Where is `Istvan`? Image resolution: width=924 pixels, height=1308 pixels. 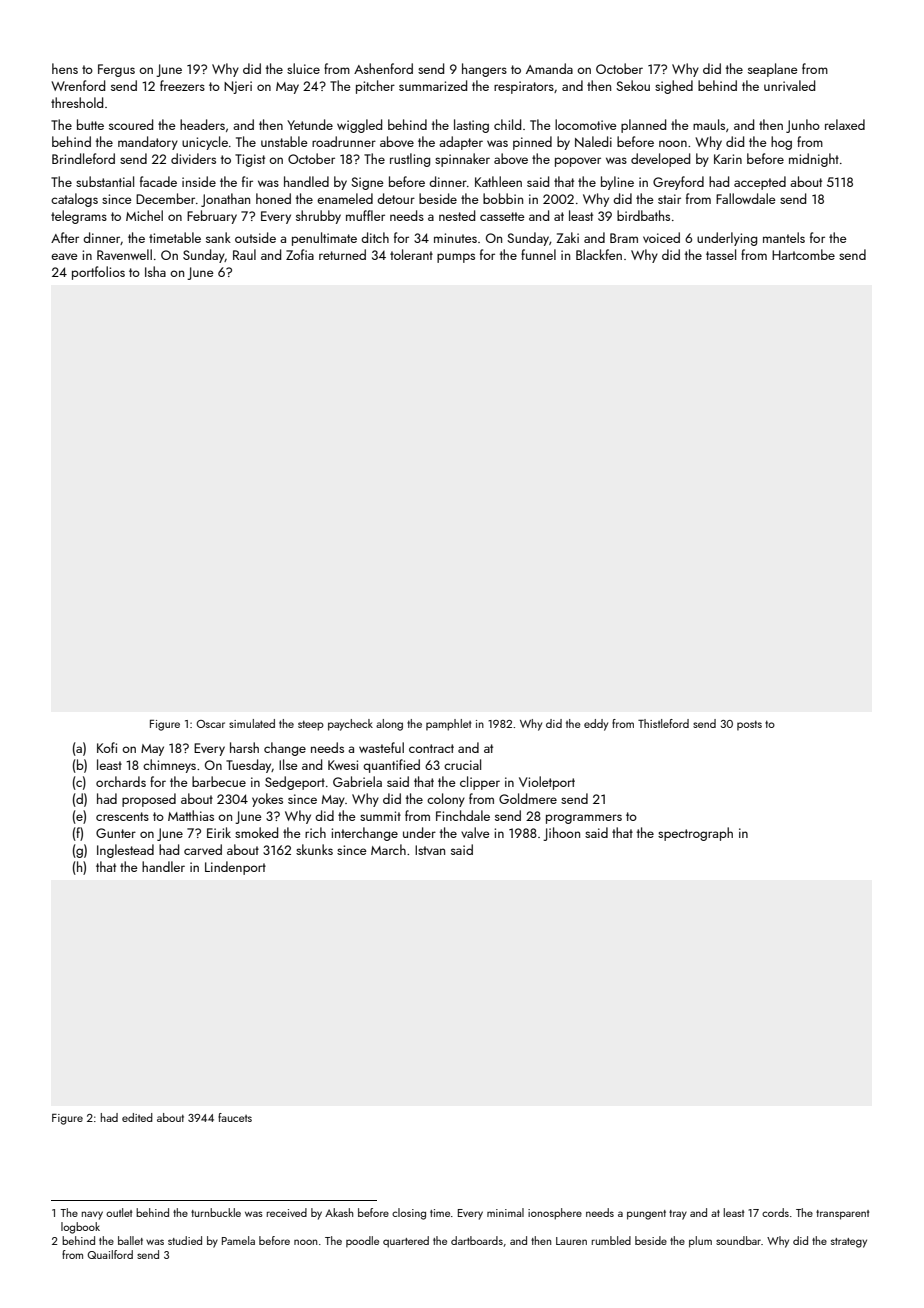 Istvan is located at coordinates (430, 850).
